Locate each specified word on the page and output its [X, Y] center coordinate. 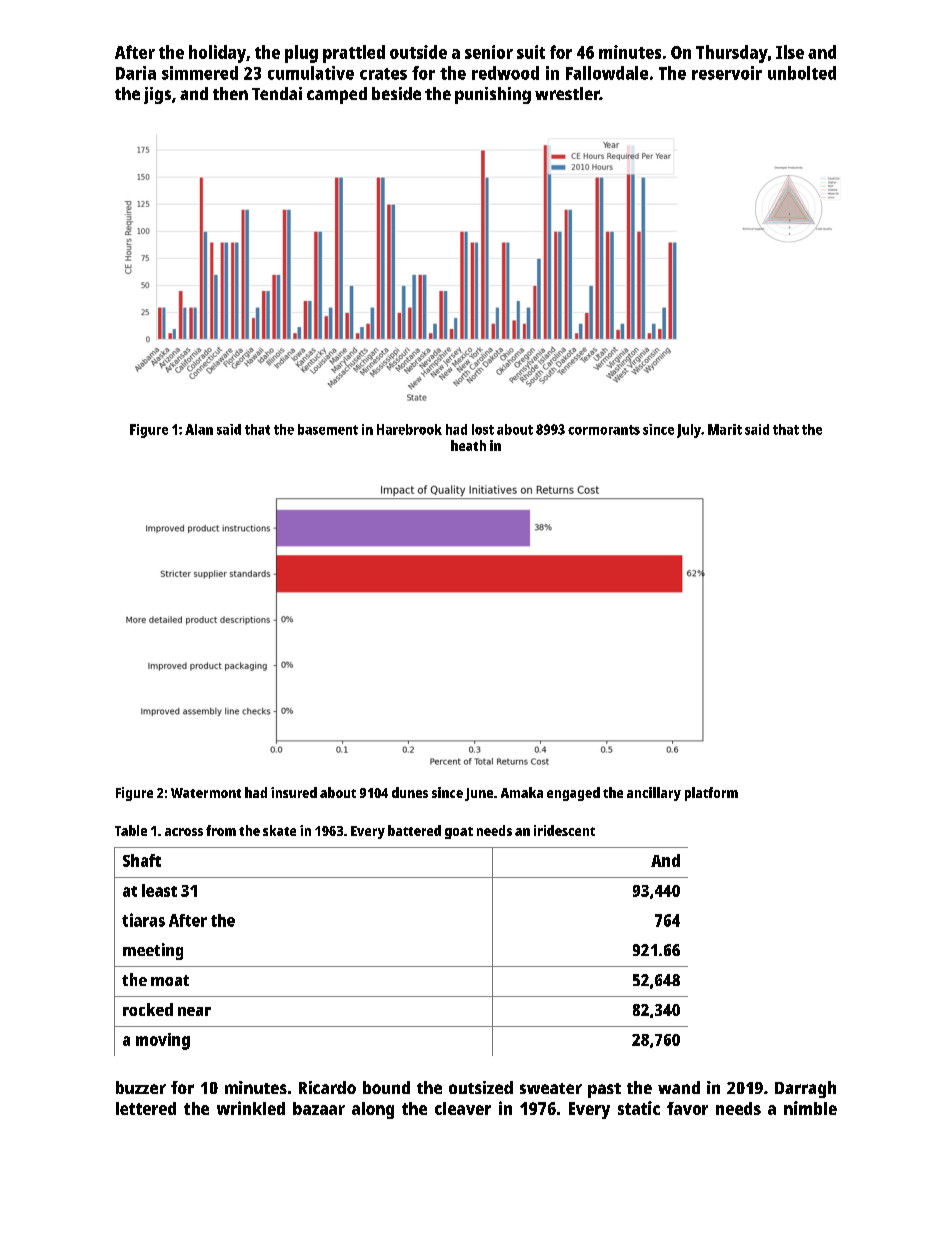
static [639, 1108]
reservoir [727, 73]
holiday [217, 54]
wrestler [567, 93]
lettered [146, 1108]
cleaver [463, 1108]
